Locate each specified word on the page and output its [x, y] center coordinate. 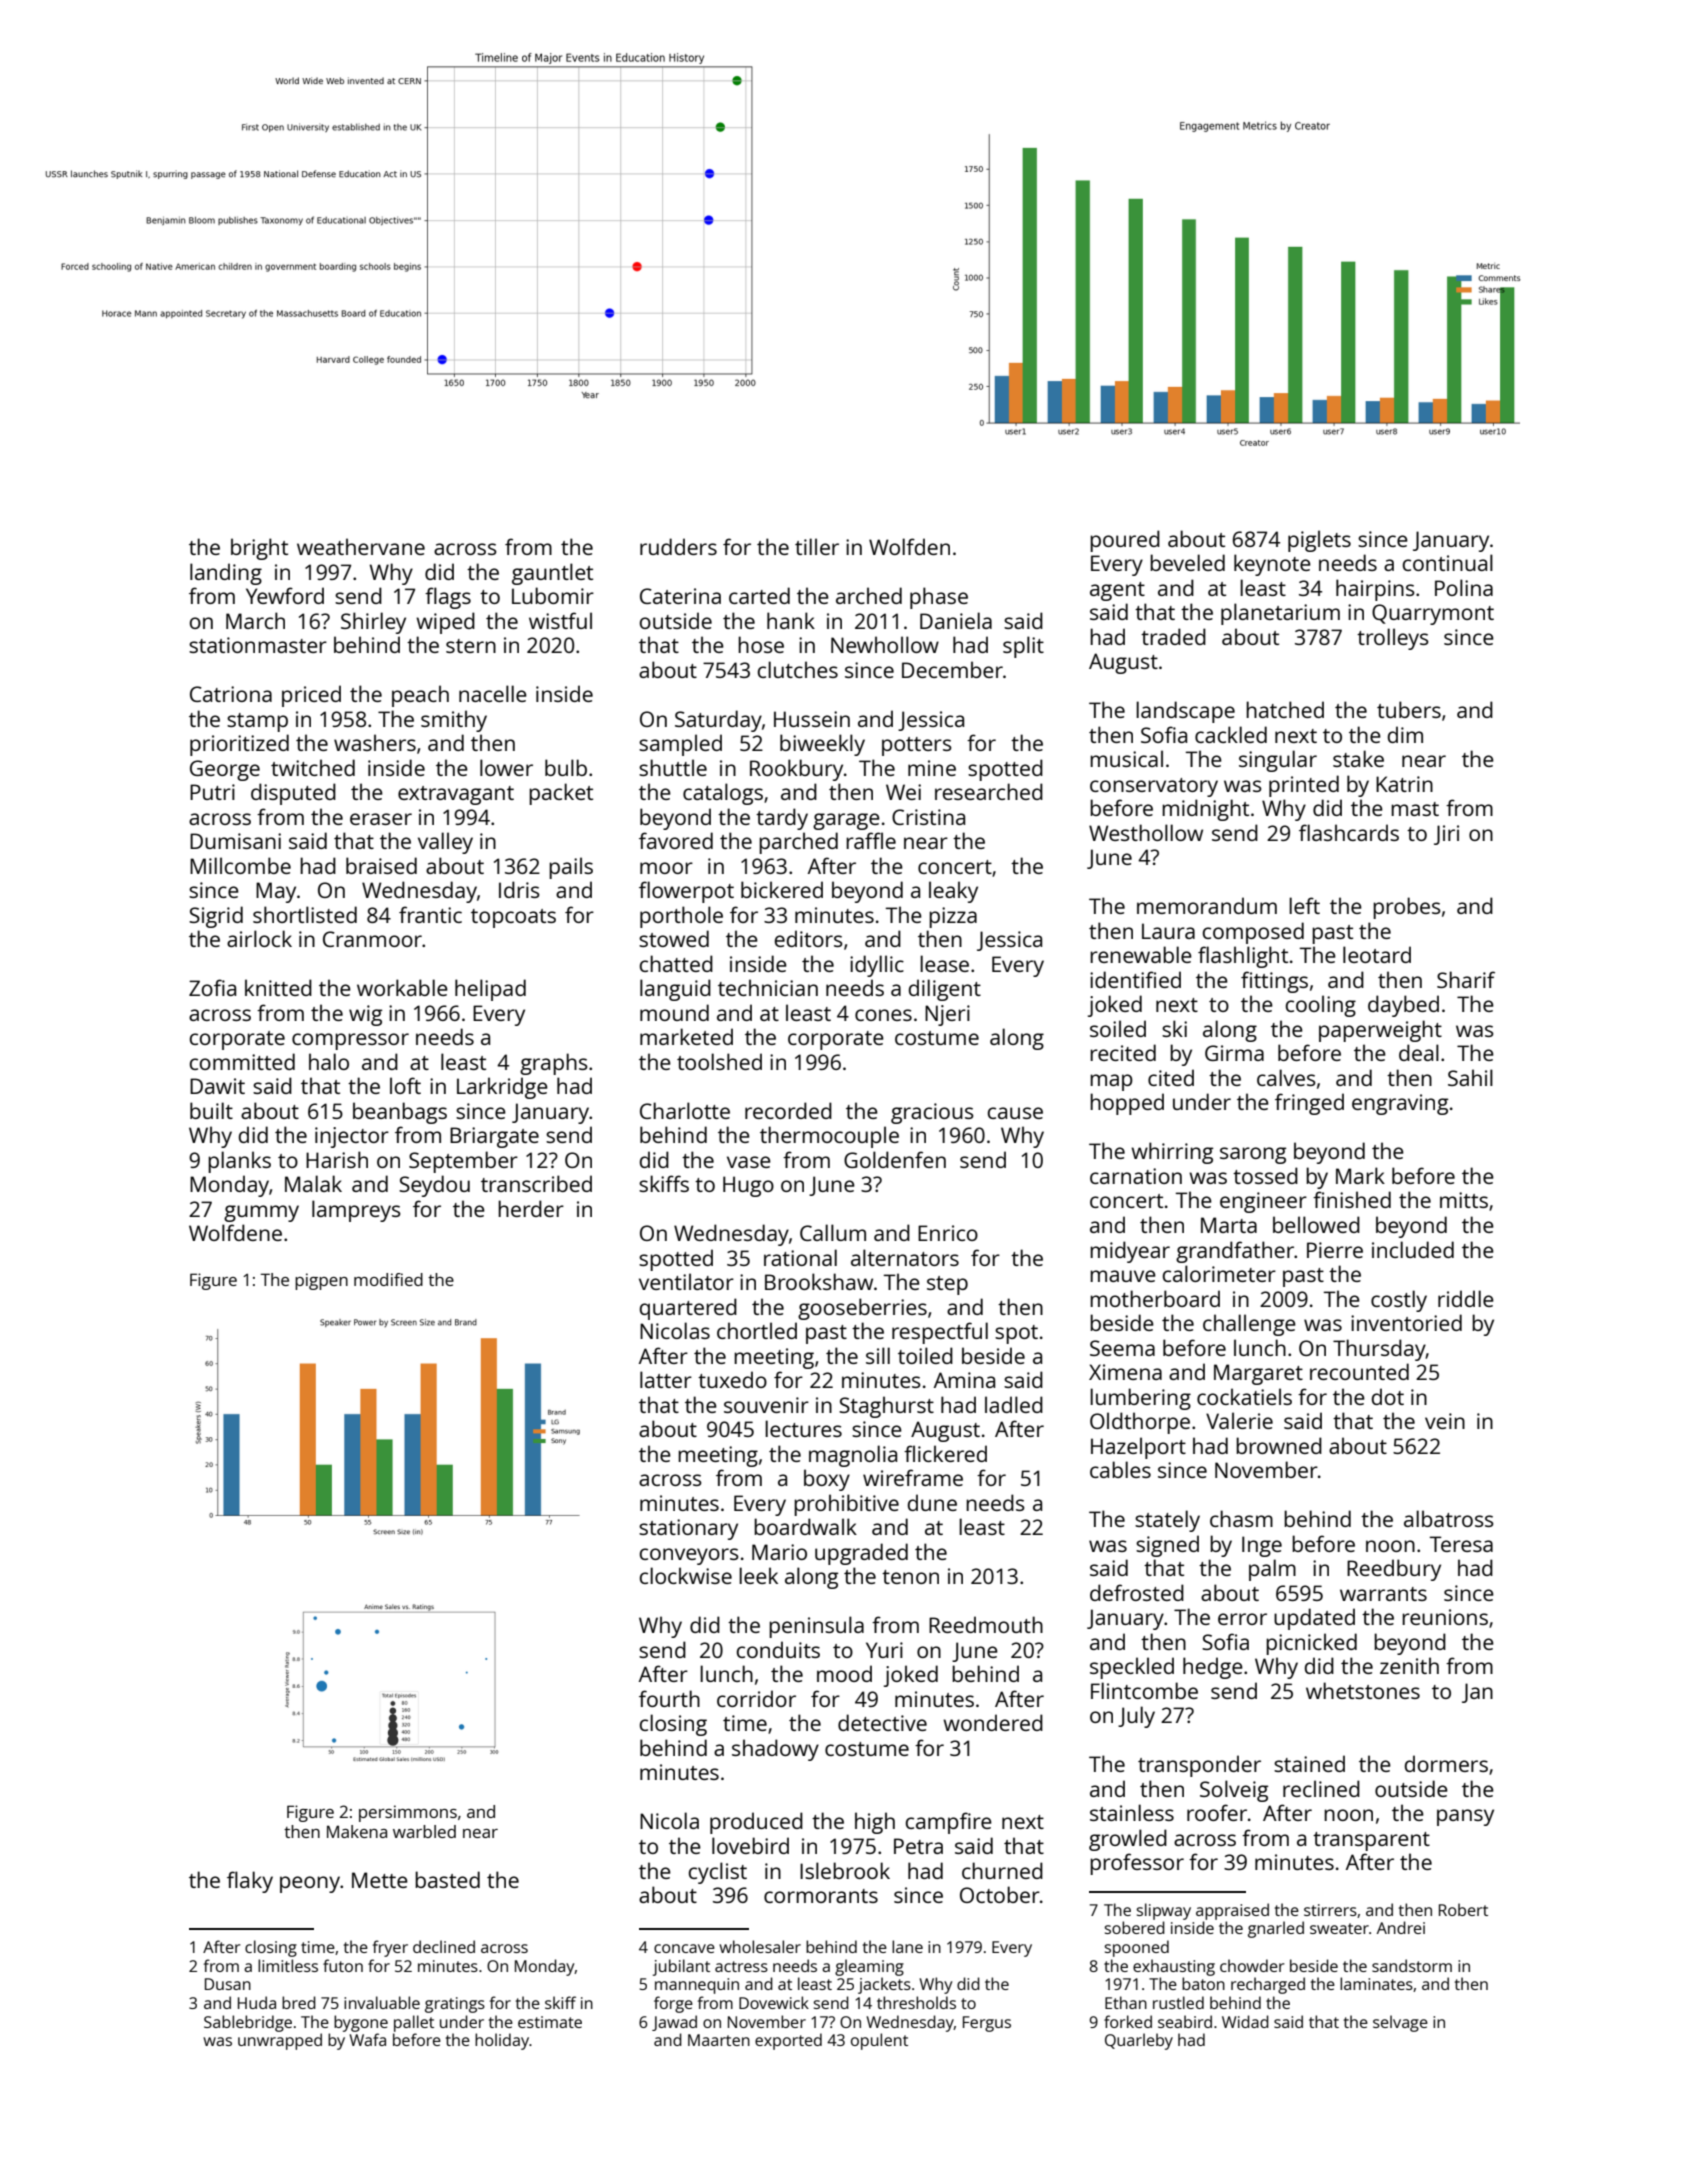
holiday [502, 2041]
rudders [678, 546]
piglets [1319, 541]
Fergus [987, 2024]
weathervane [361, 546]
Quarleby [1139, 2041]
